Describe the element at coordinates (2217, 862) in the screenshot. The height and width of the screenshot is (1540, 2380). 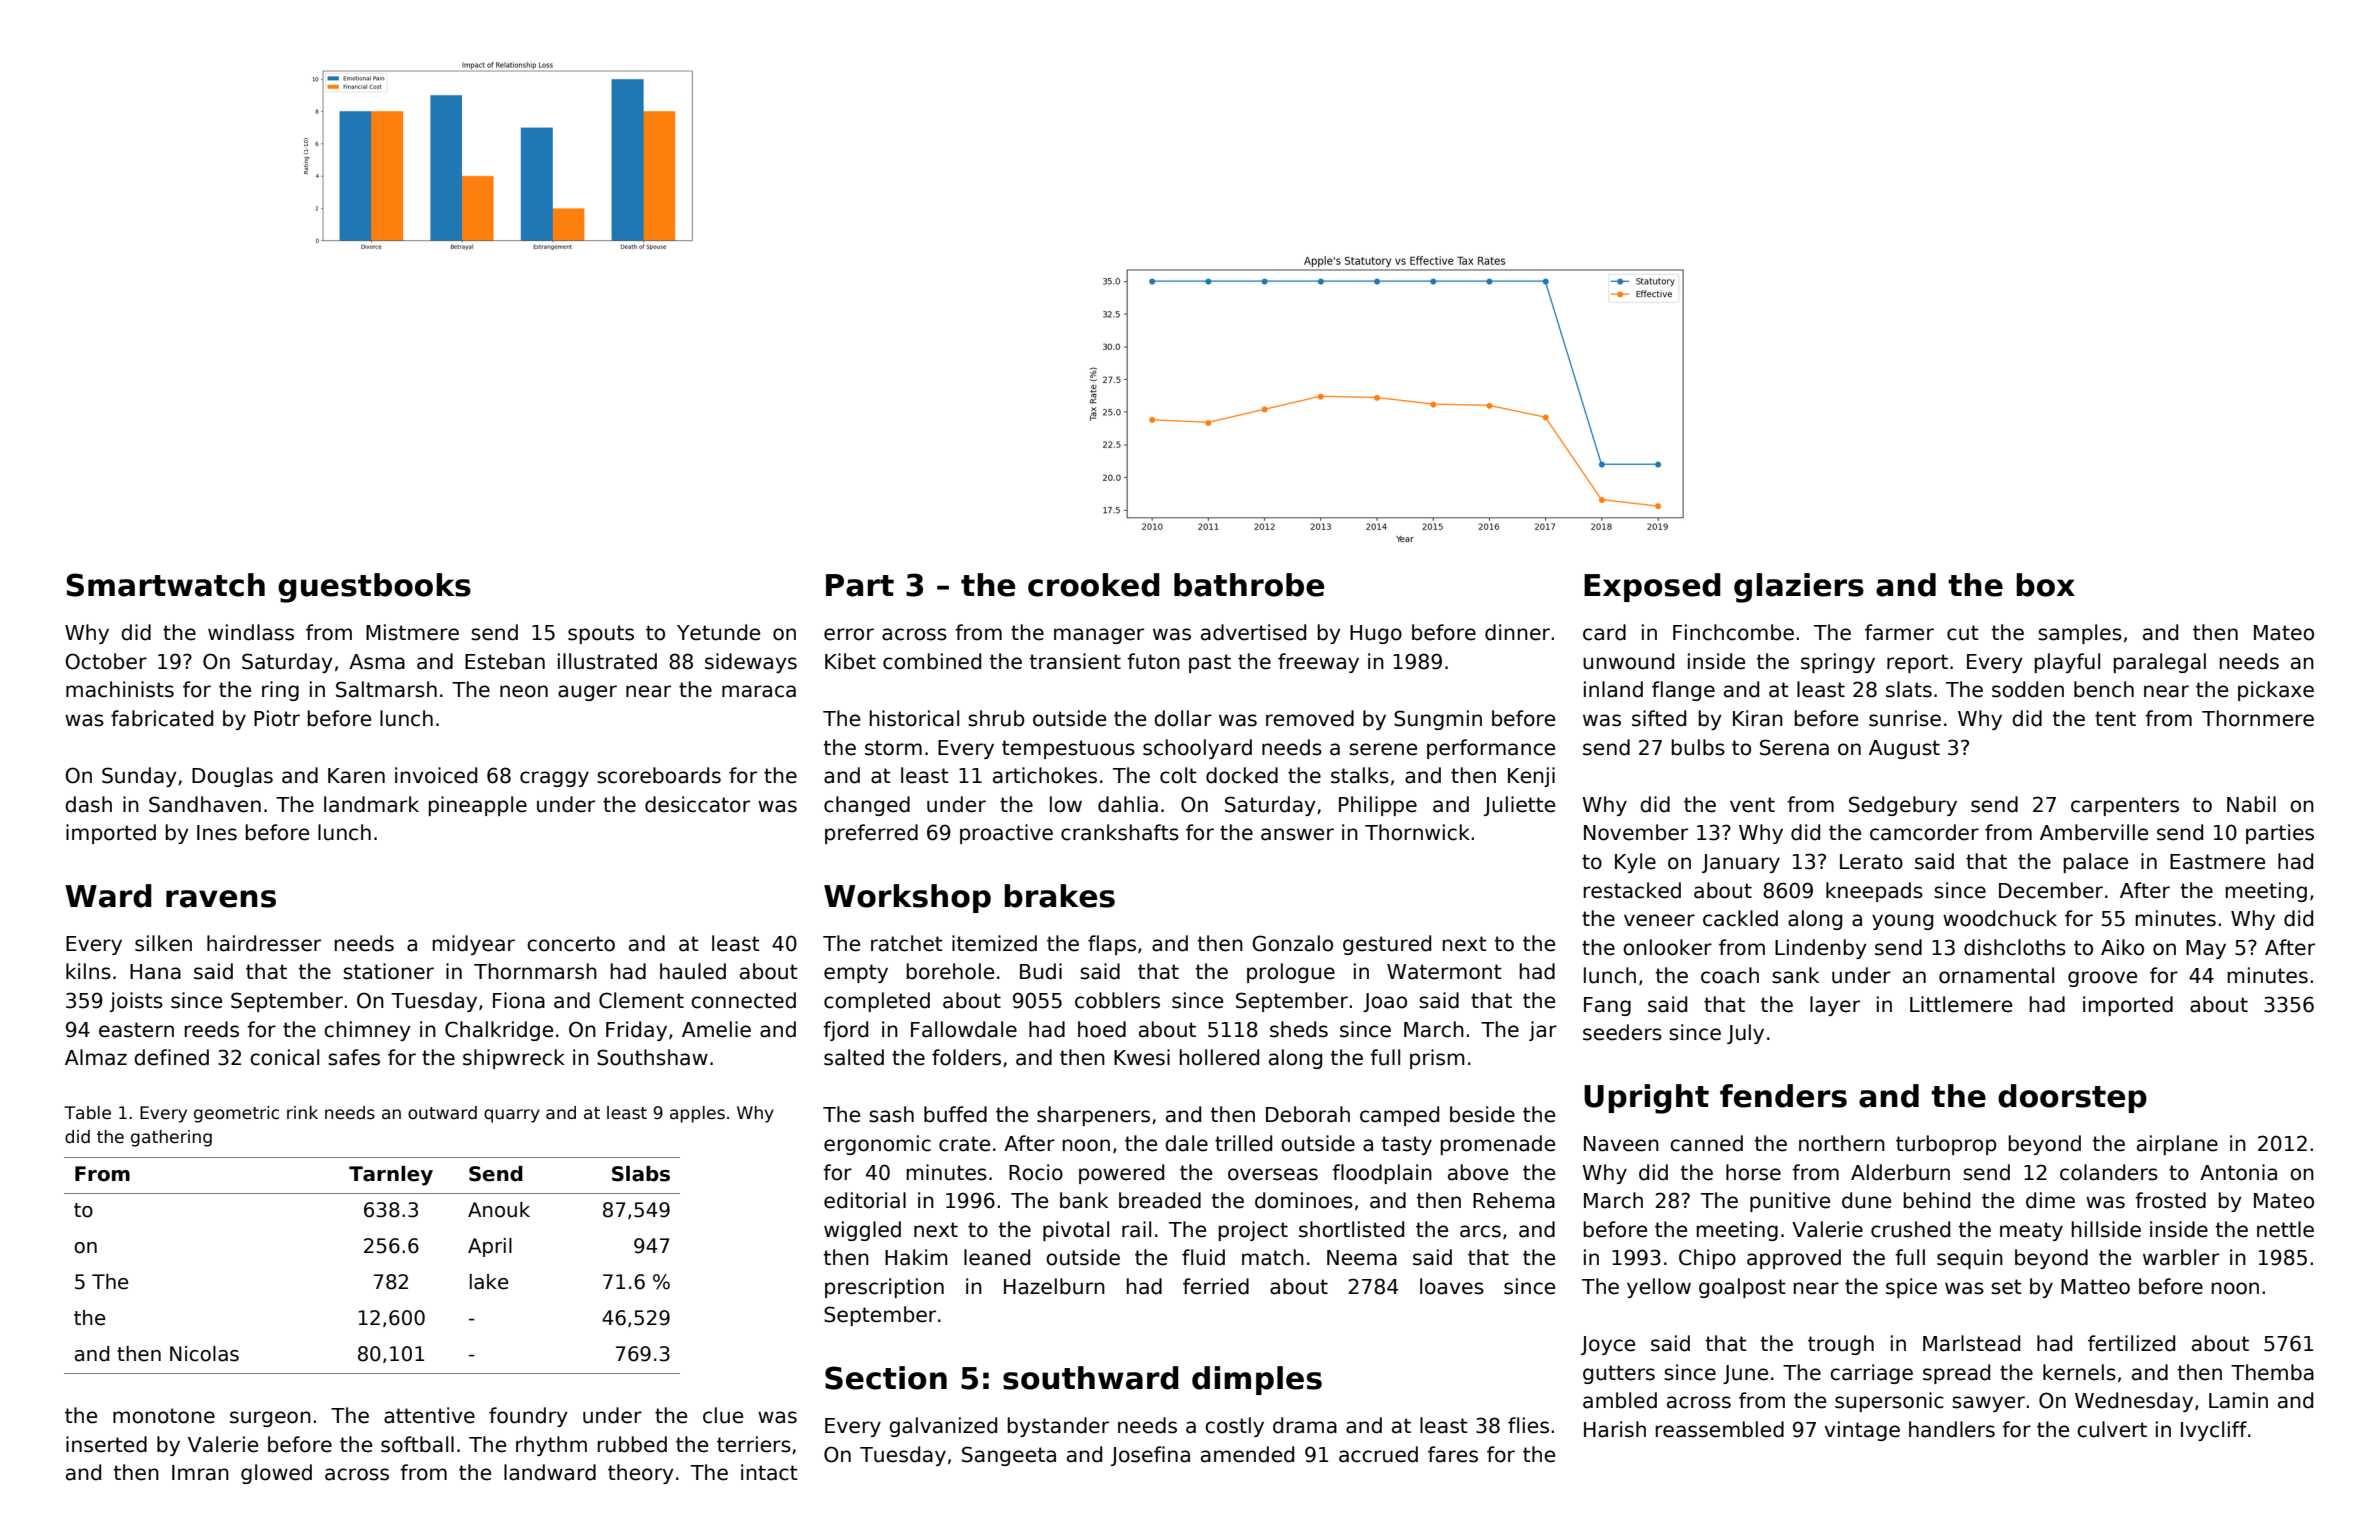
I see `Eastmere` at that location.
